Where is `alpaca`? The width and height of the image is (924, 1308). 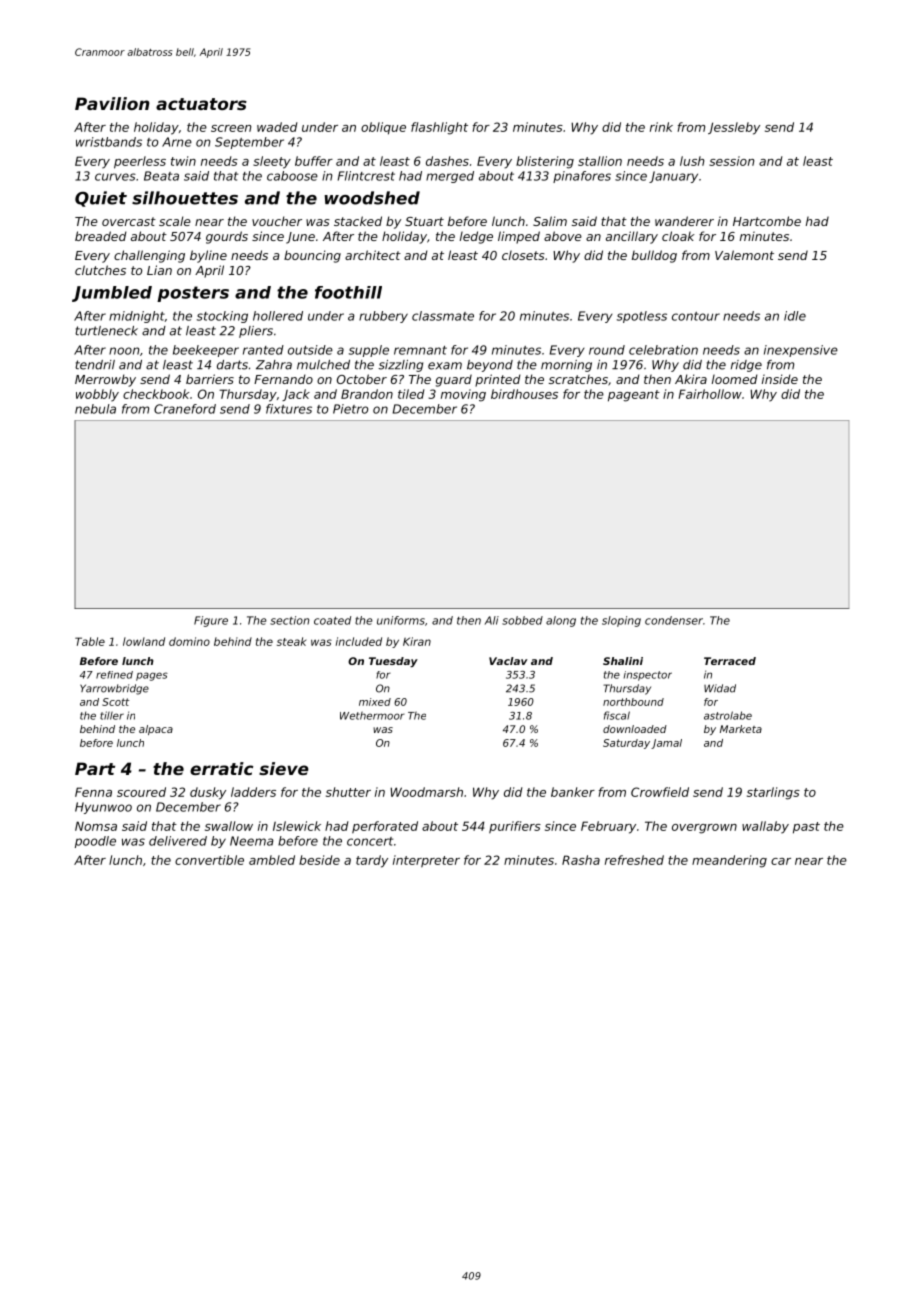
alpaca is located at coordinates (156, 730).
